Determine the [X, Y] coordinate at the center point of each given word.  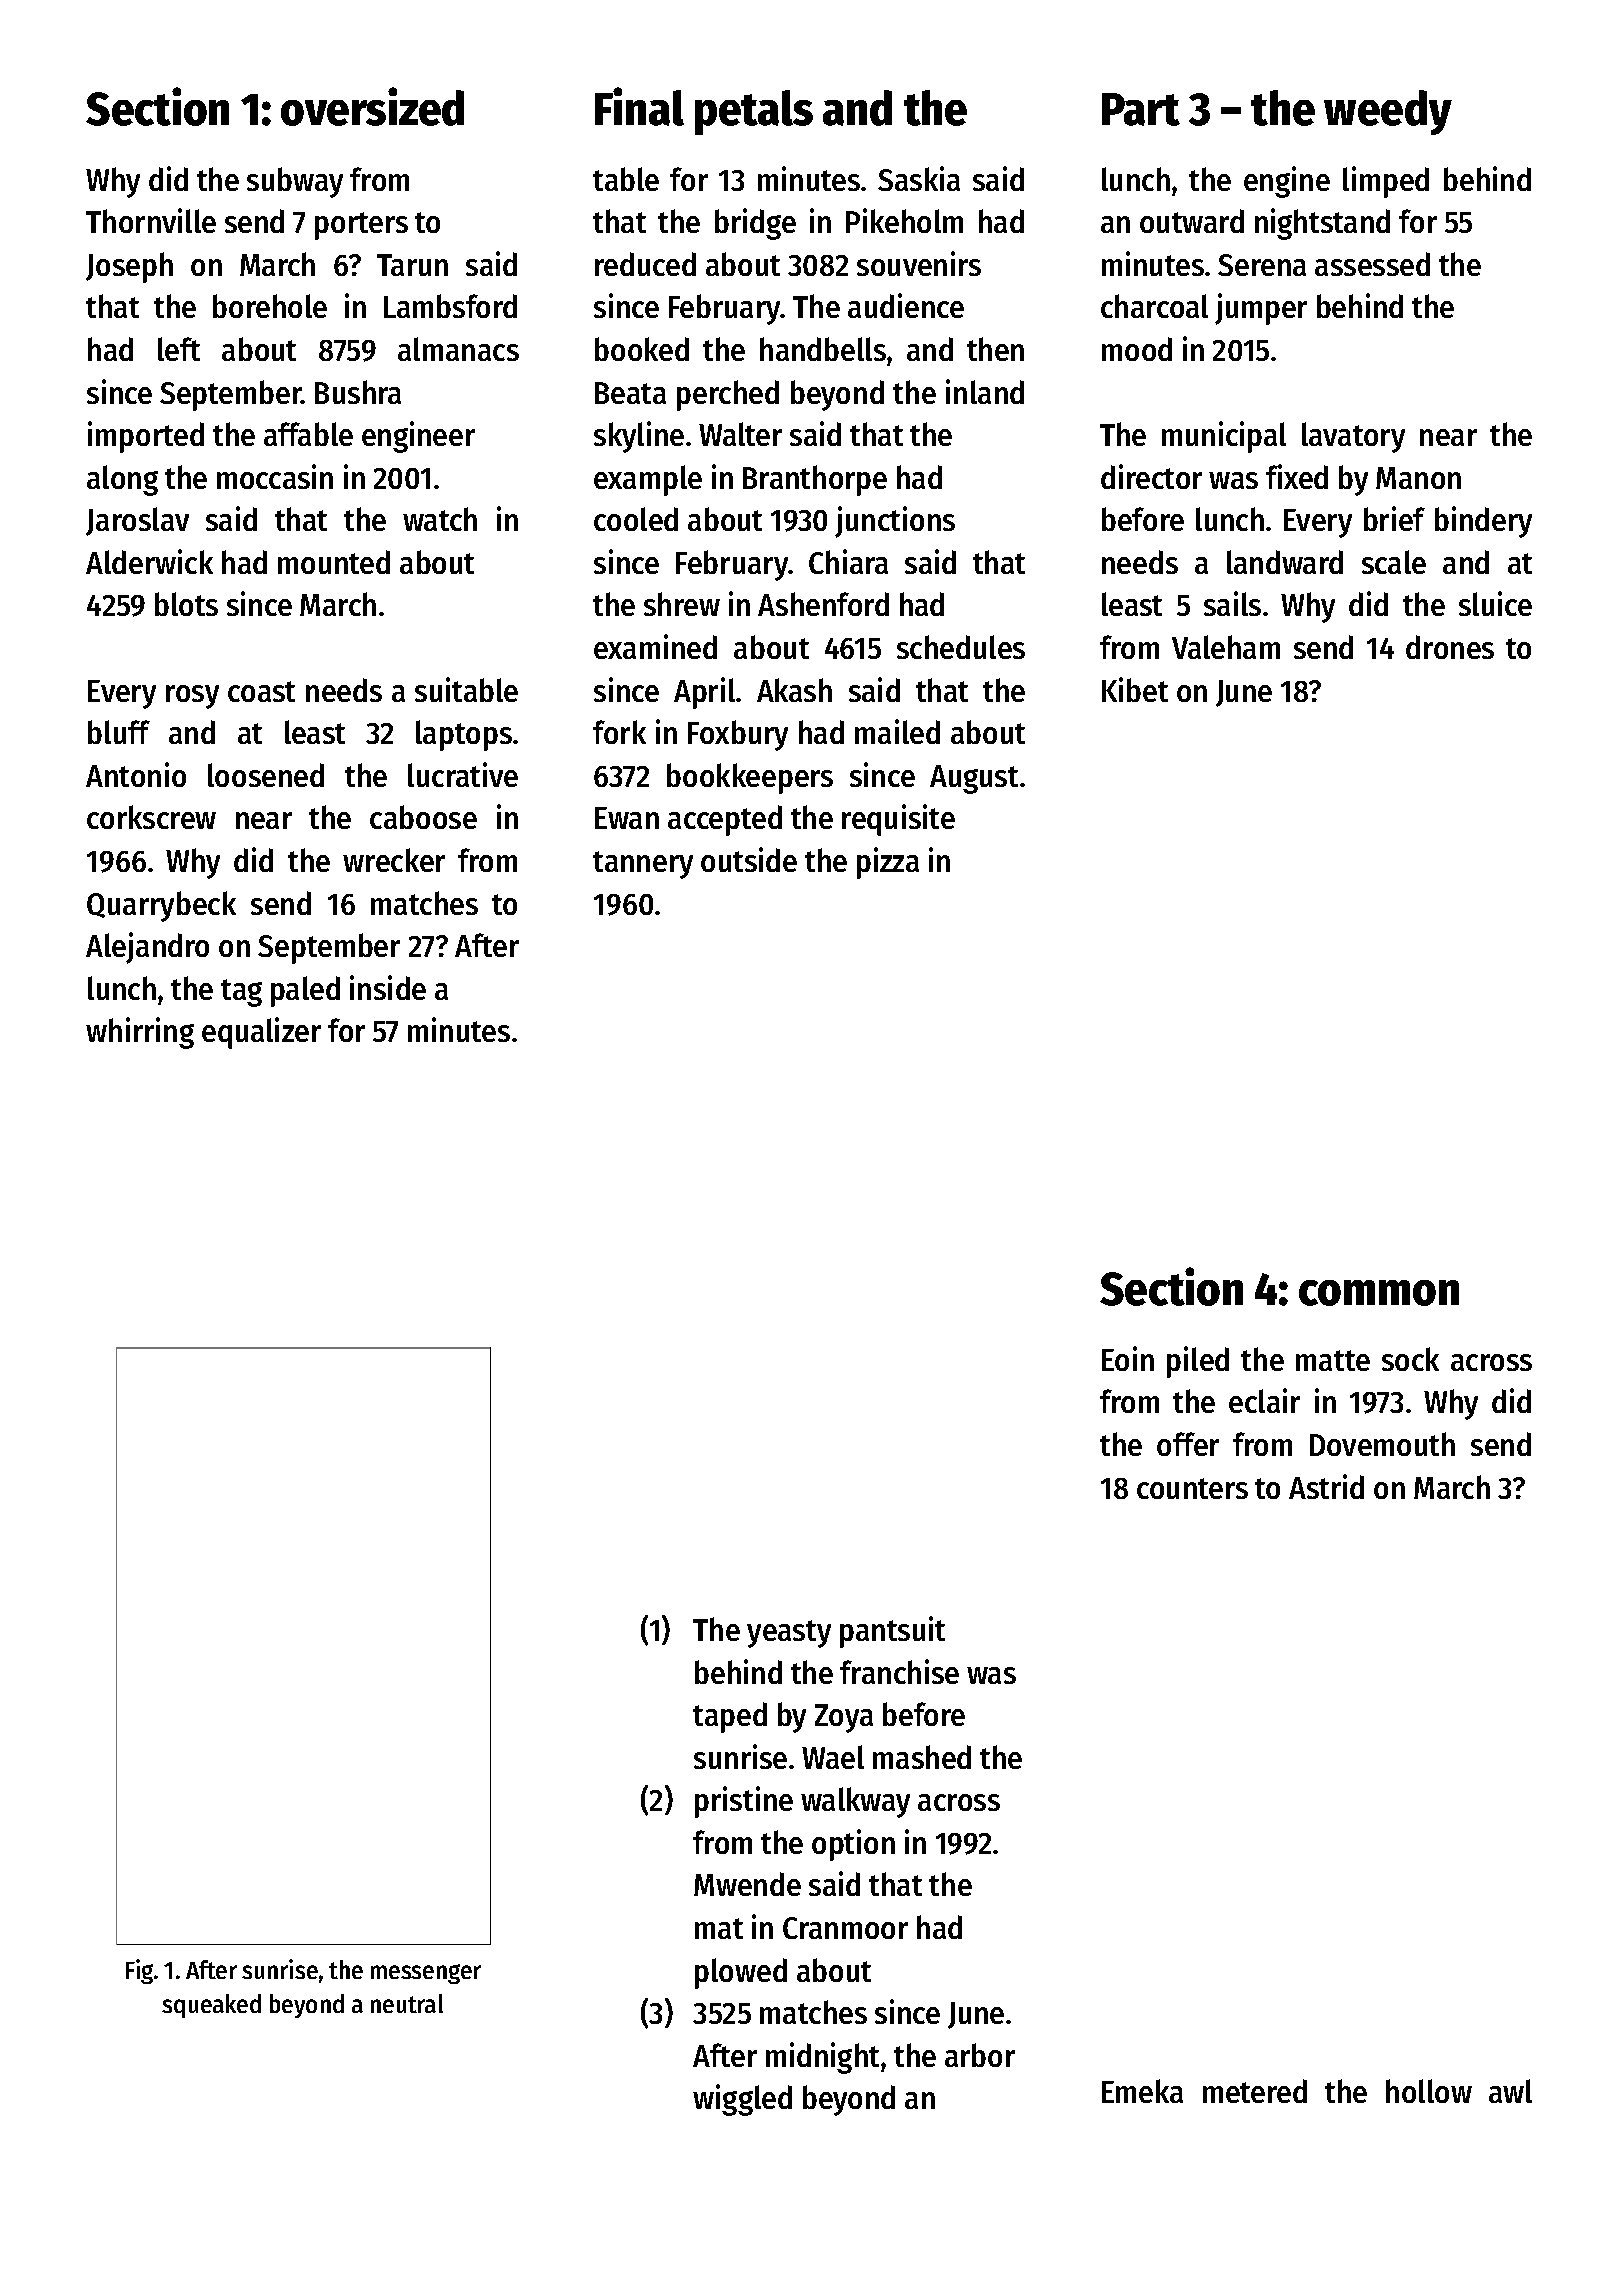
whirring [140, 1033]
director [1151, 476]
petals [754, 112]
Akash [794, 690]
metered [1255, 2091]
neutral [407, 2003]
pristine [744, 1802]
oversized [372, 106]
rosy [192, 697]
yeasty [789, 1634]
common [1379, 1293]
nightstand [1322, 224]
